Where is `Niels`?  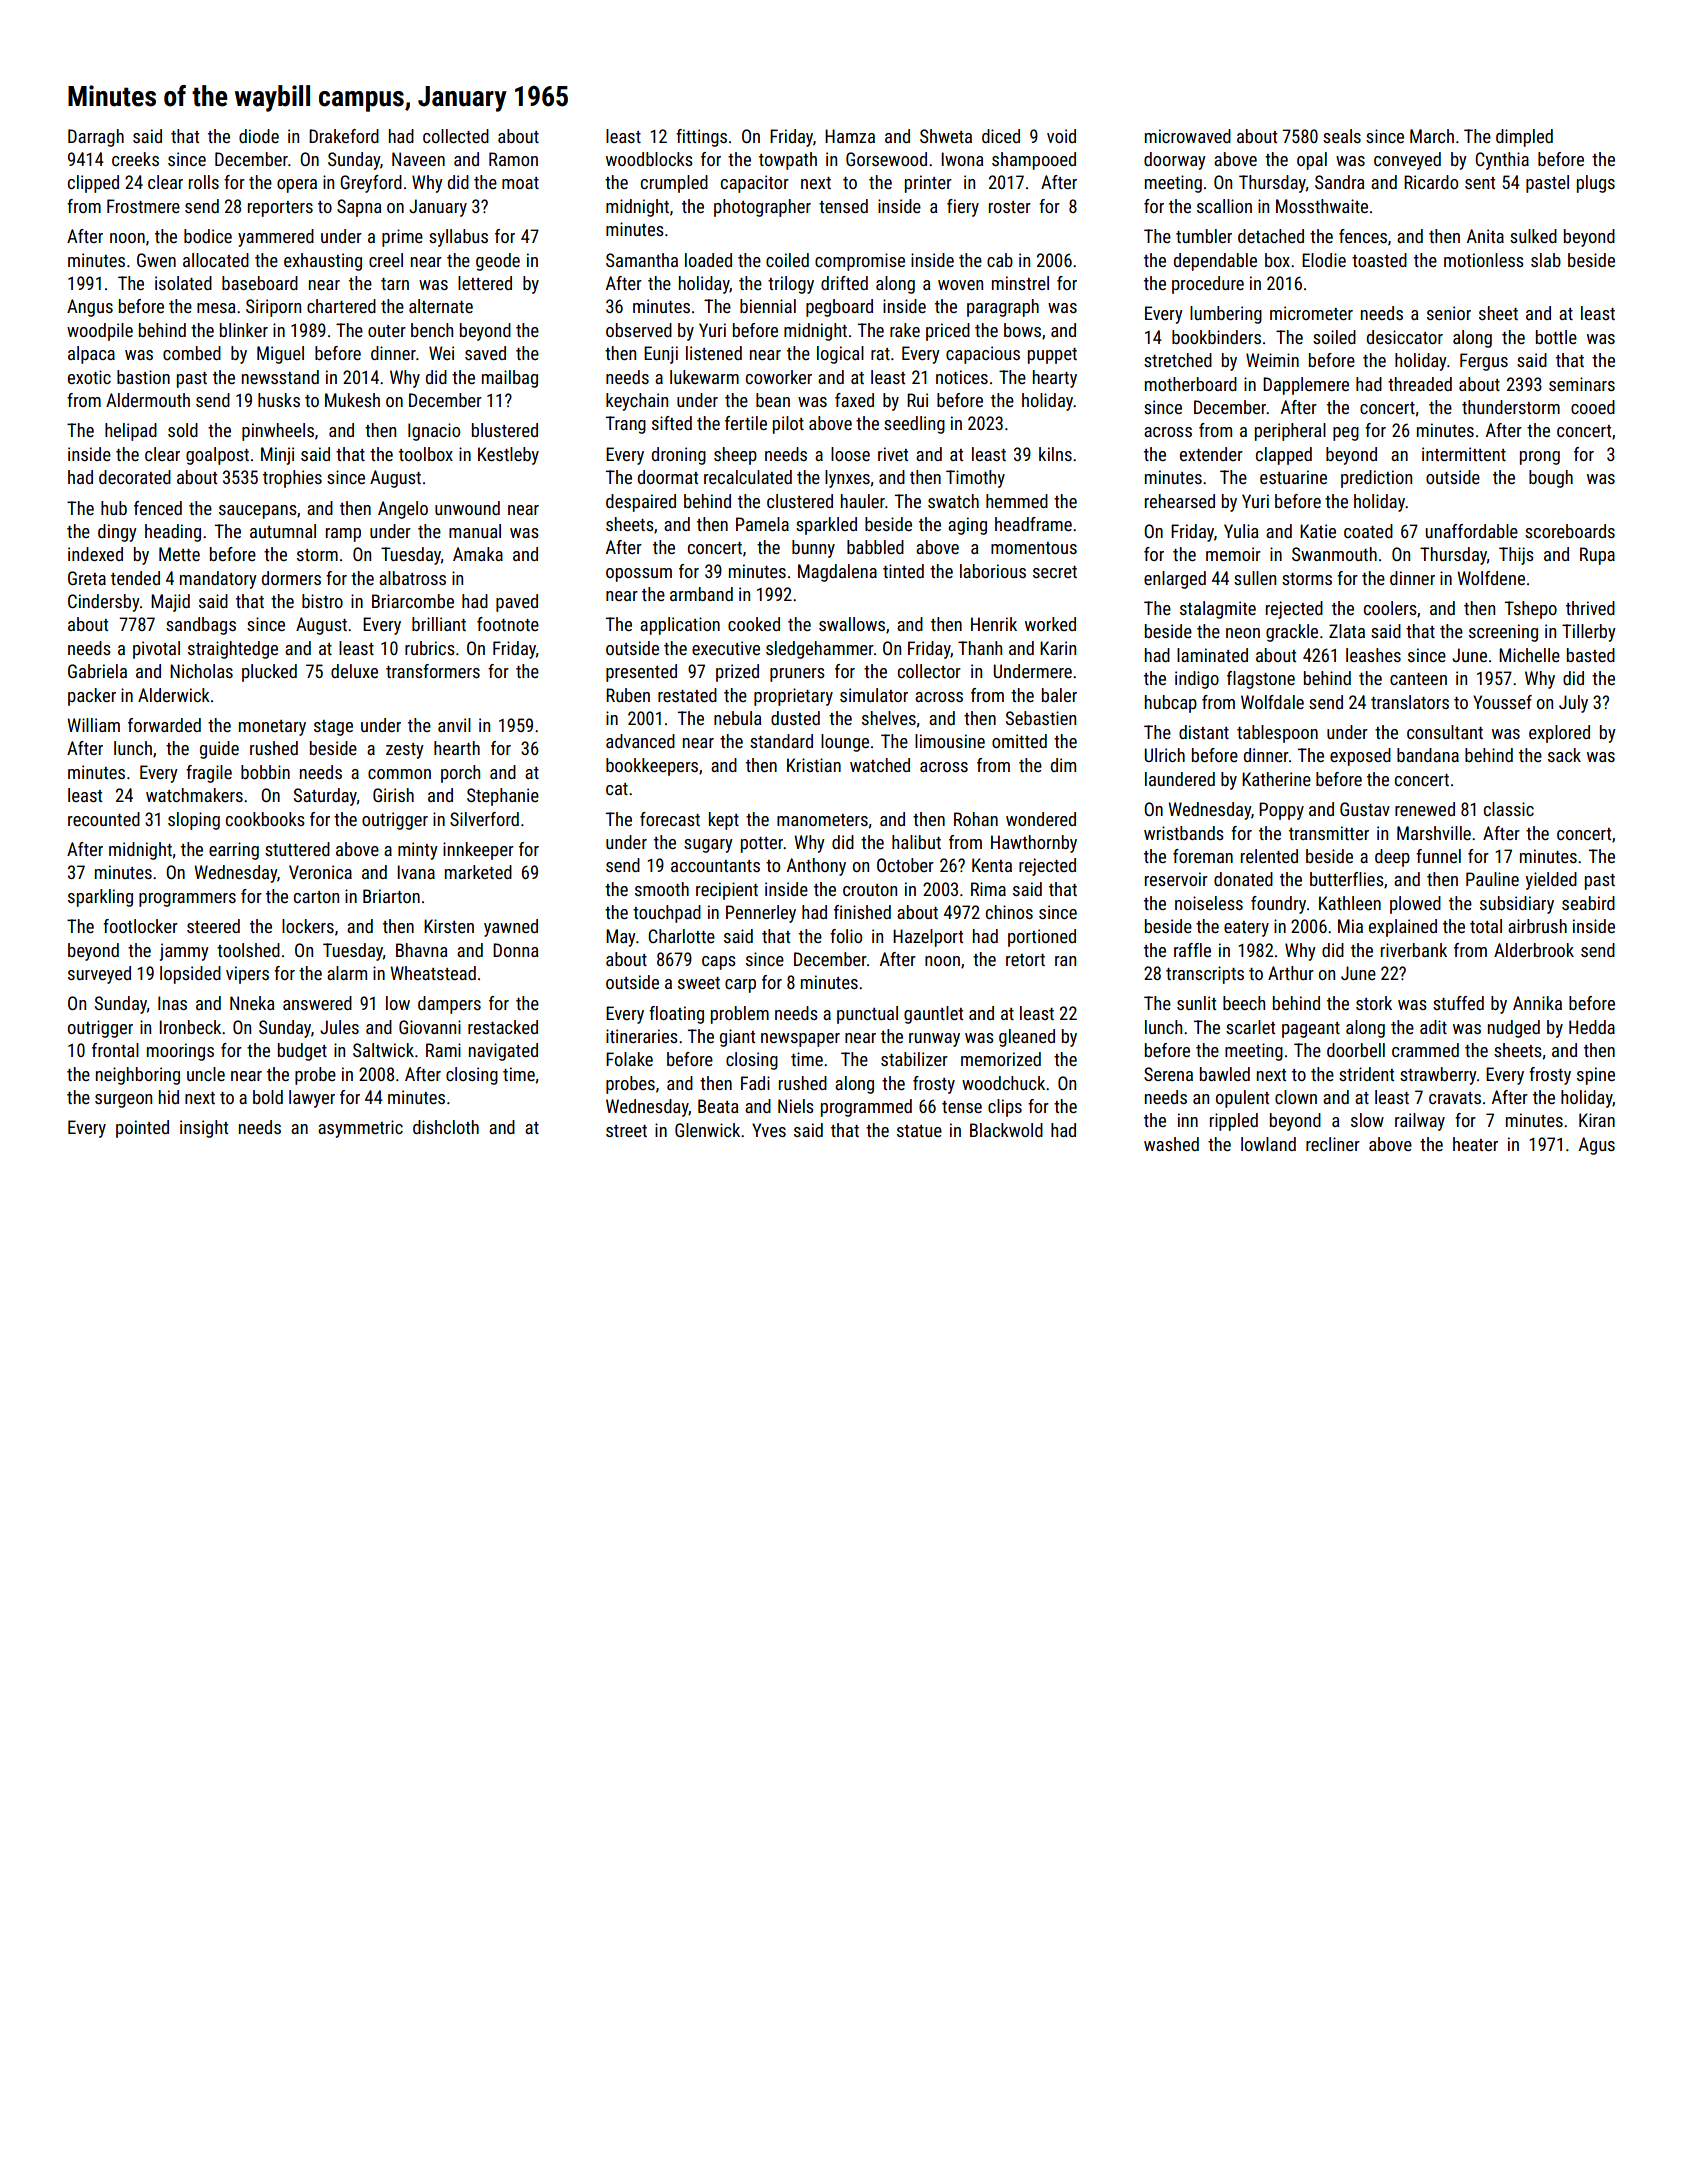
Niels is located at coordinates (796, 1106).
